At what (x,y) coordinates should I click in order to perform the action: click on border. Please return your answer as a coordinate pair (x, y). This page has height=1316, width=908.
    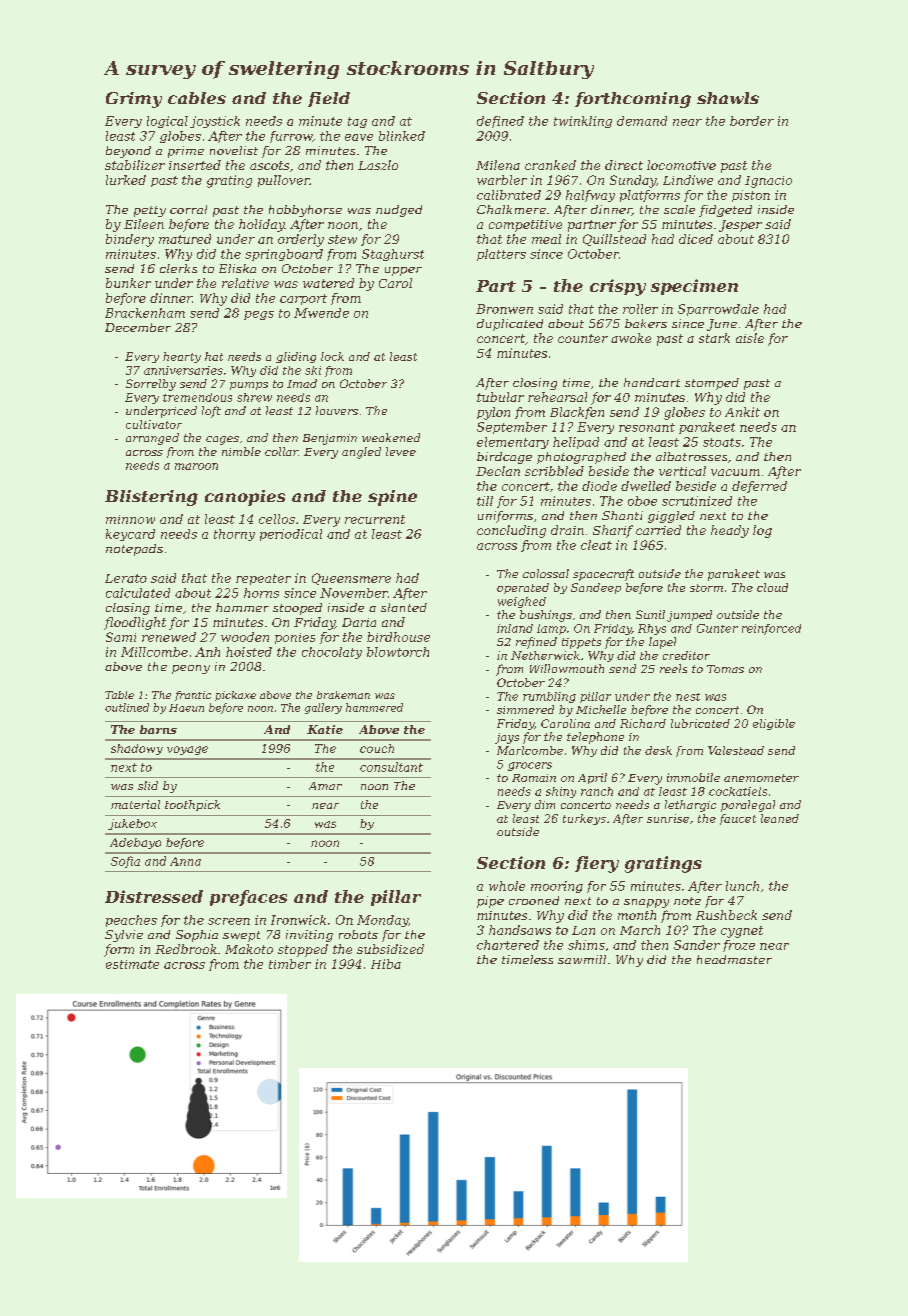
    Looking at the image, I should click on (752, 121).
